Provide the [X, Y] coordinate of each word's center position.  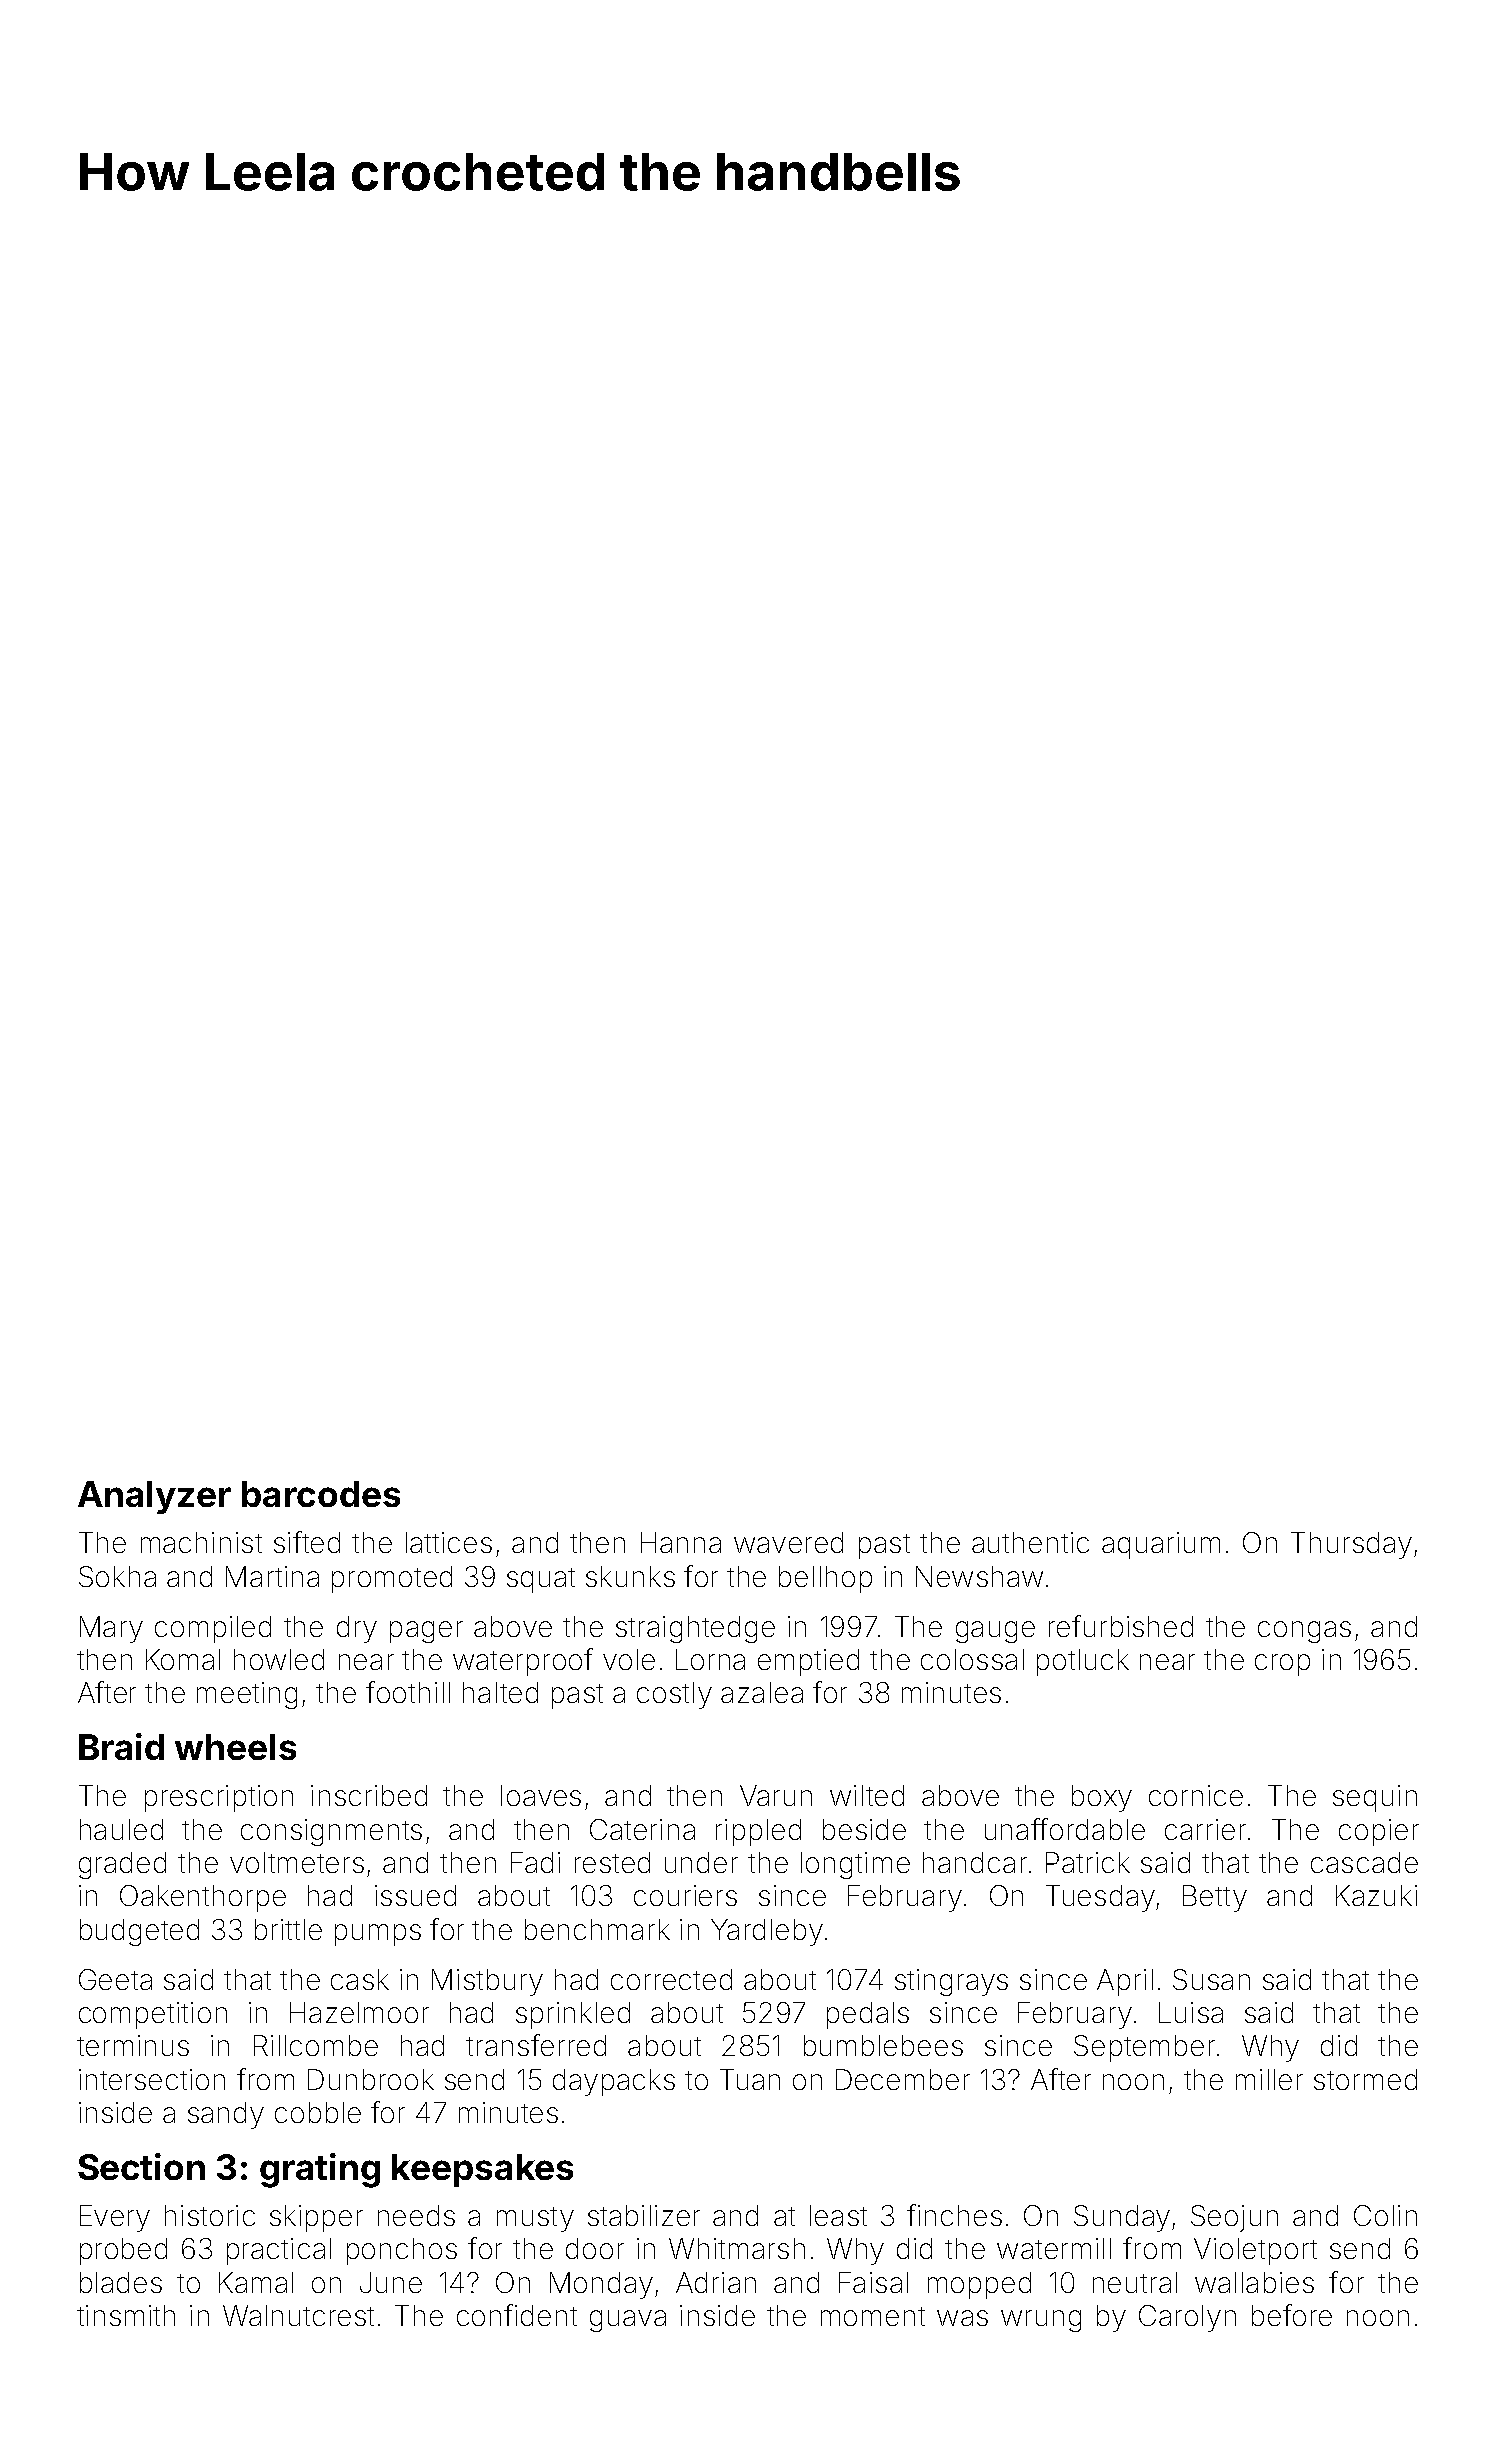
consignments [331, 1832]
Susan [1211, 1979]
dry [357, 1629]
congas [1304, 1632]
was [962, 2318]
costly [674, 1695]
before [1292, 2315]
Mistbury [487, 1982]
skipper [316, 2218]
